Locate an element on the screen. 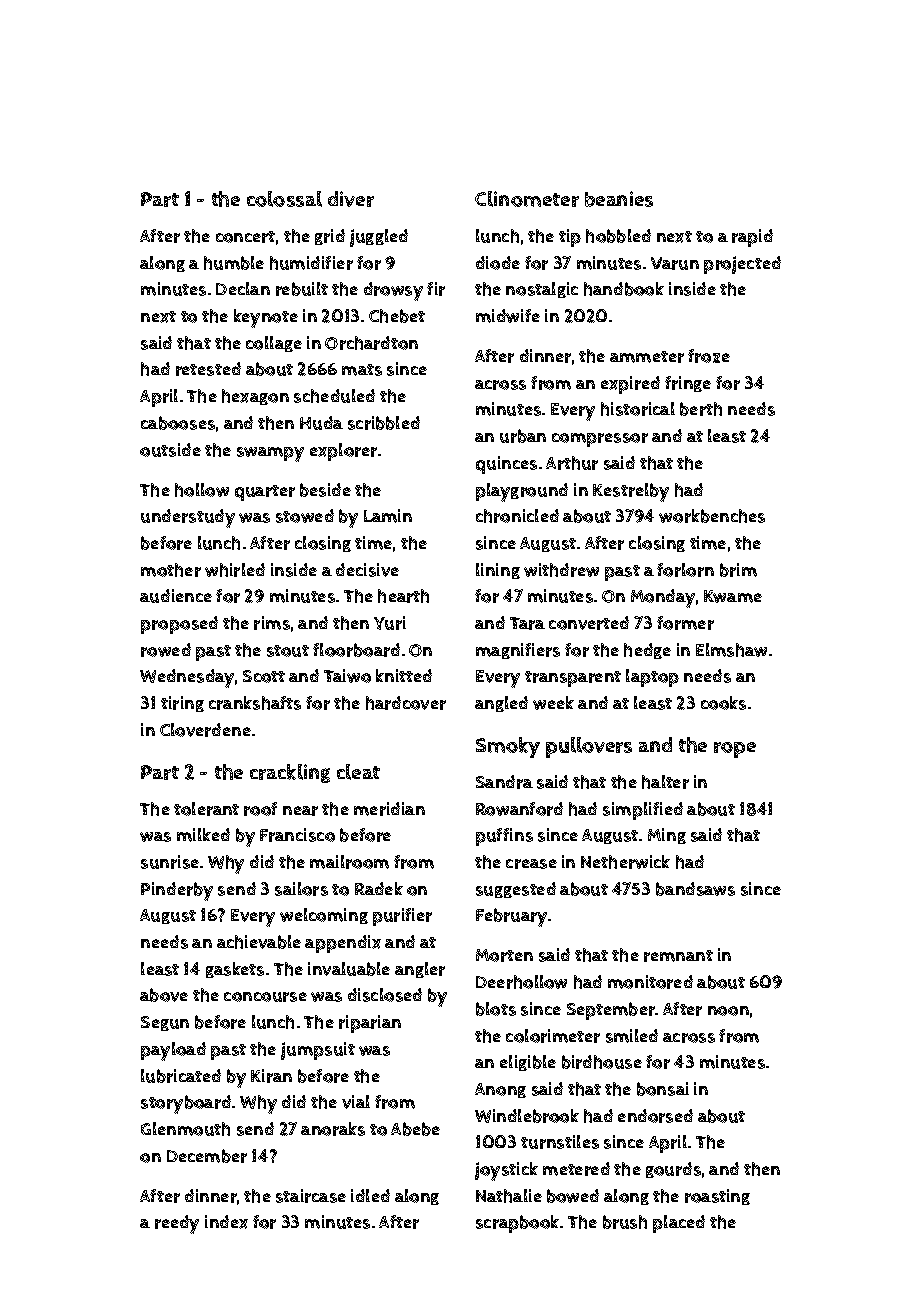  outside is located at coordinates (170, 450).
